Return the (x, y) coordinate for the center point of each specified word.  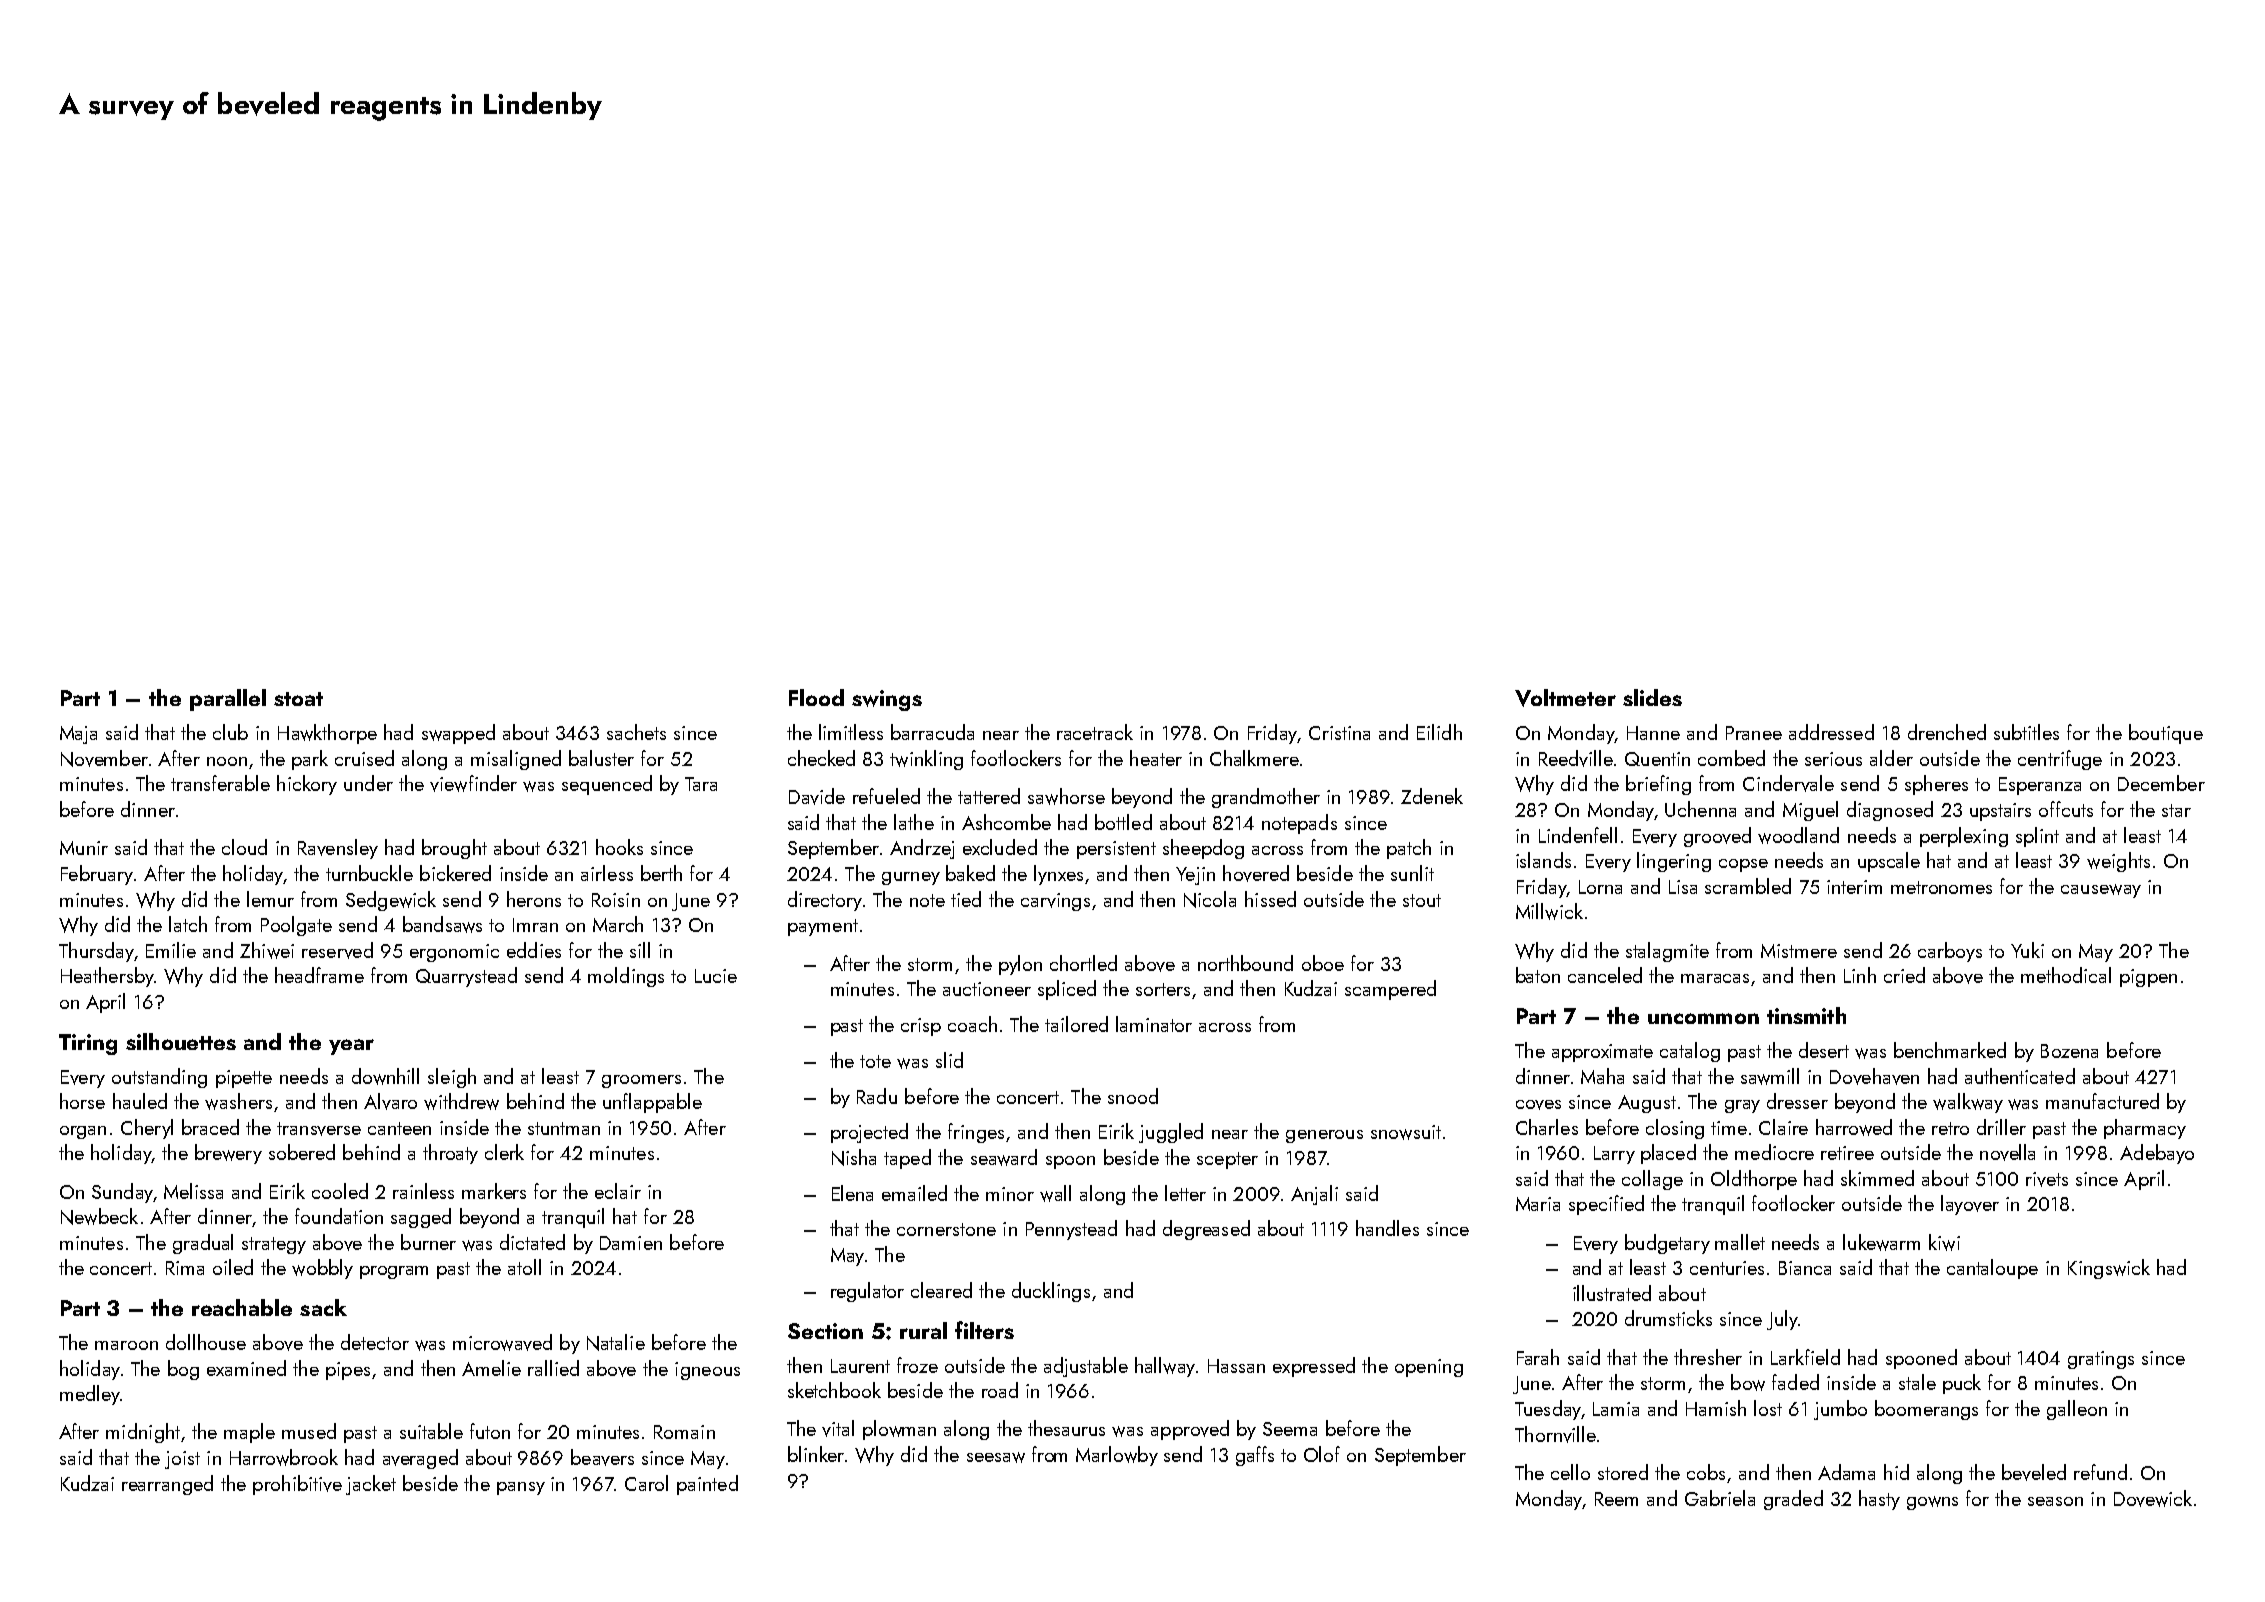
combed (1731, 758)
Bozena (2069, 1051)
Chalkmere (1254, 758)
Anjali (1314, 1195)
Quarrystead (466, 977)
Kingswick (2109, 1269)
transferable (220, 783)
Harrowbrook (284, 1457)
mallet (1740, 1242)
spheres (1936, 785)
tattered (989, 796)
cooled (340, 1191)
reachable (242, 1307)
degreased (1206, 1230)
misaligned (516, 760)
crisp (921, 1027)
